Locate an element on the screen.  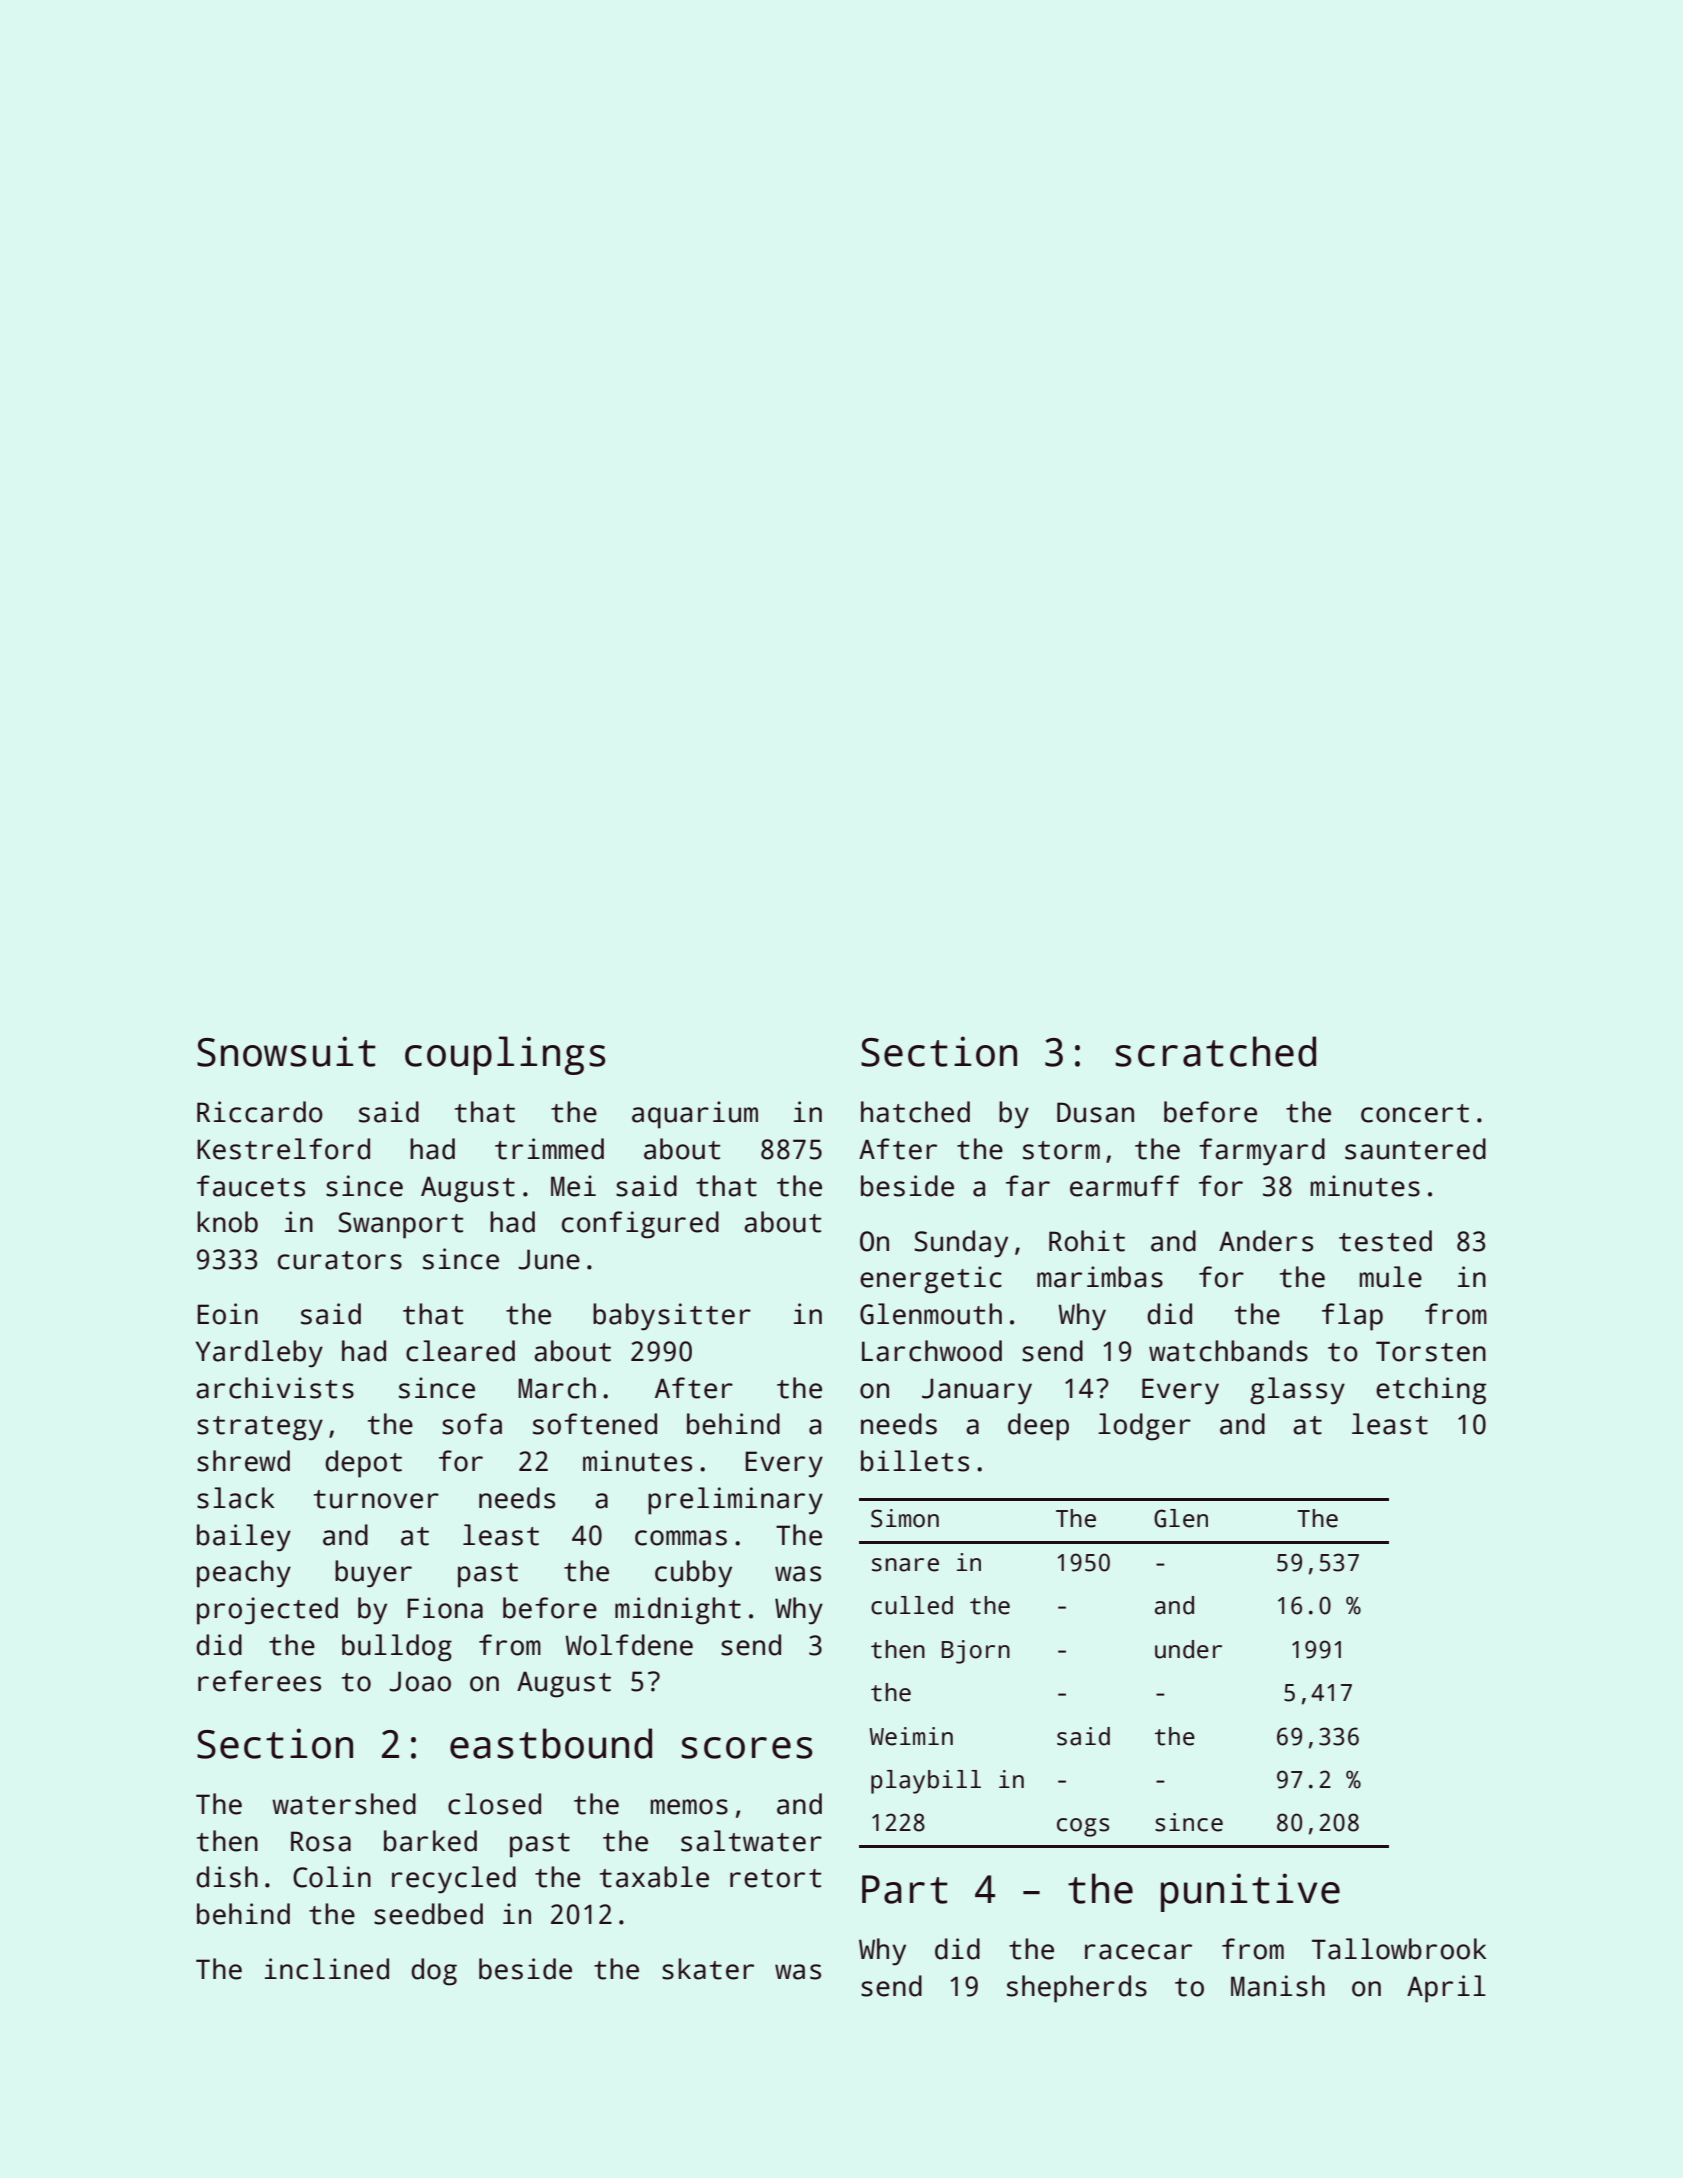
scratched is located at coordinates (1215, 1051).
